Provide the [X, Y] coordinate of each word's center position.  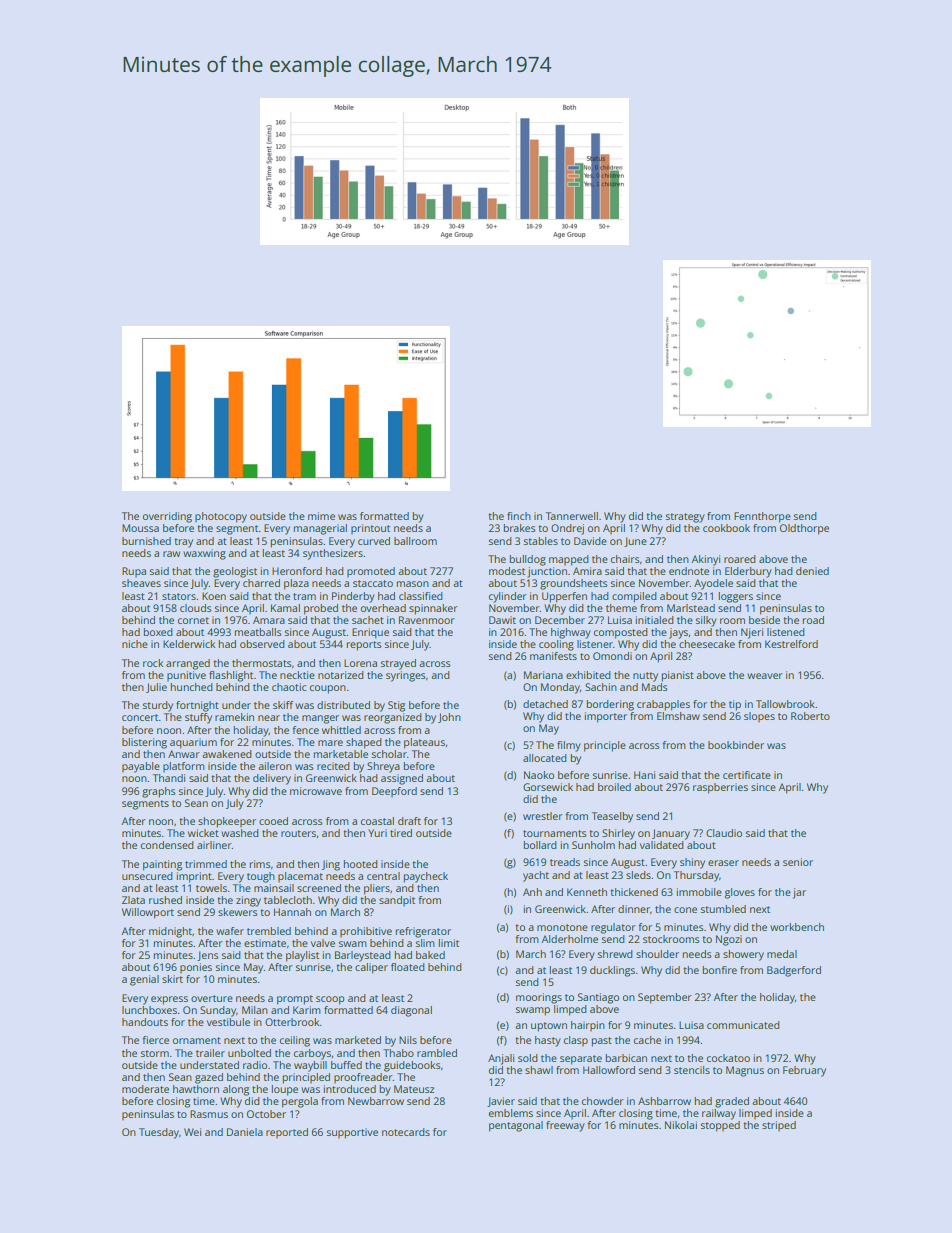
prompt [295, 1000]
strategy [685, 518]
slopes [759, 717]
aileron [275, 766]
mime [321, 516]
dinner [634, 909]
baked [430, 955]
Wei [192, 1132]
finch [519, 516]
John [449, 718]
